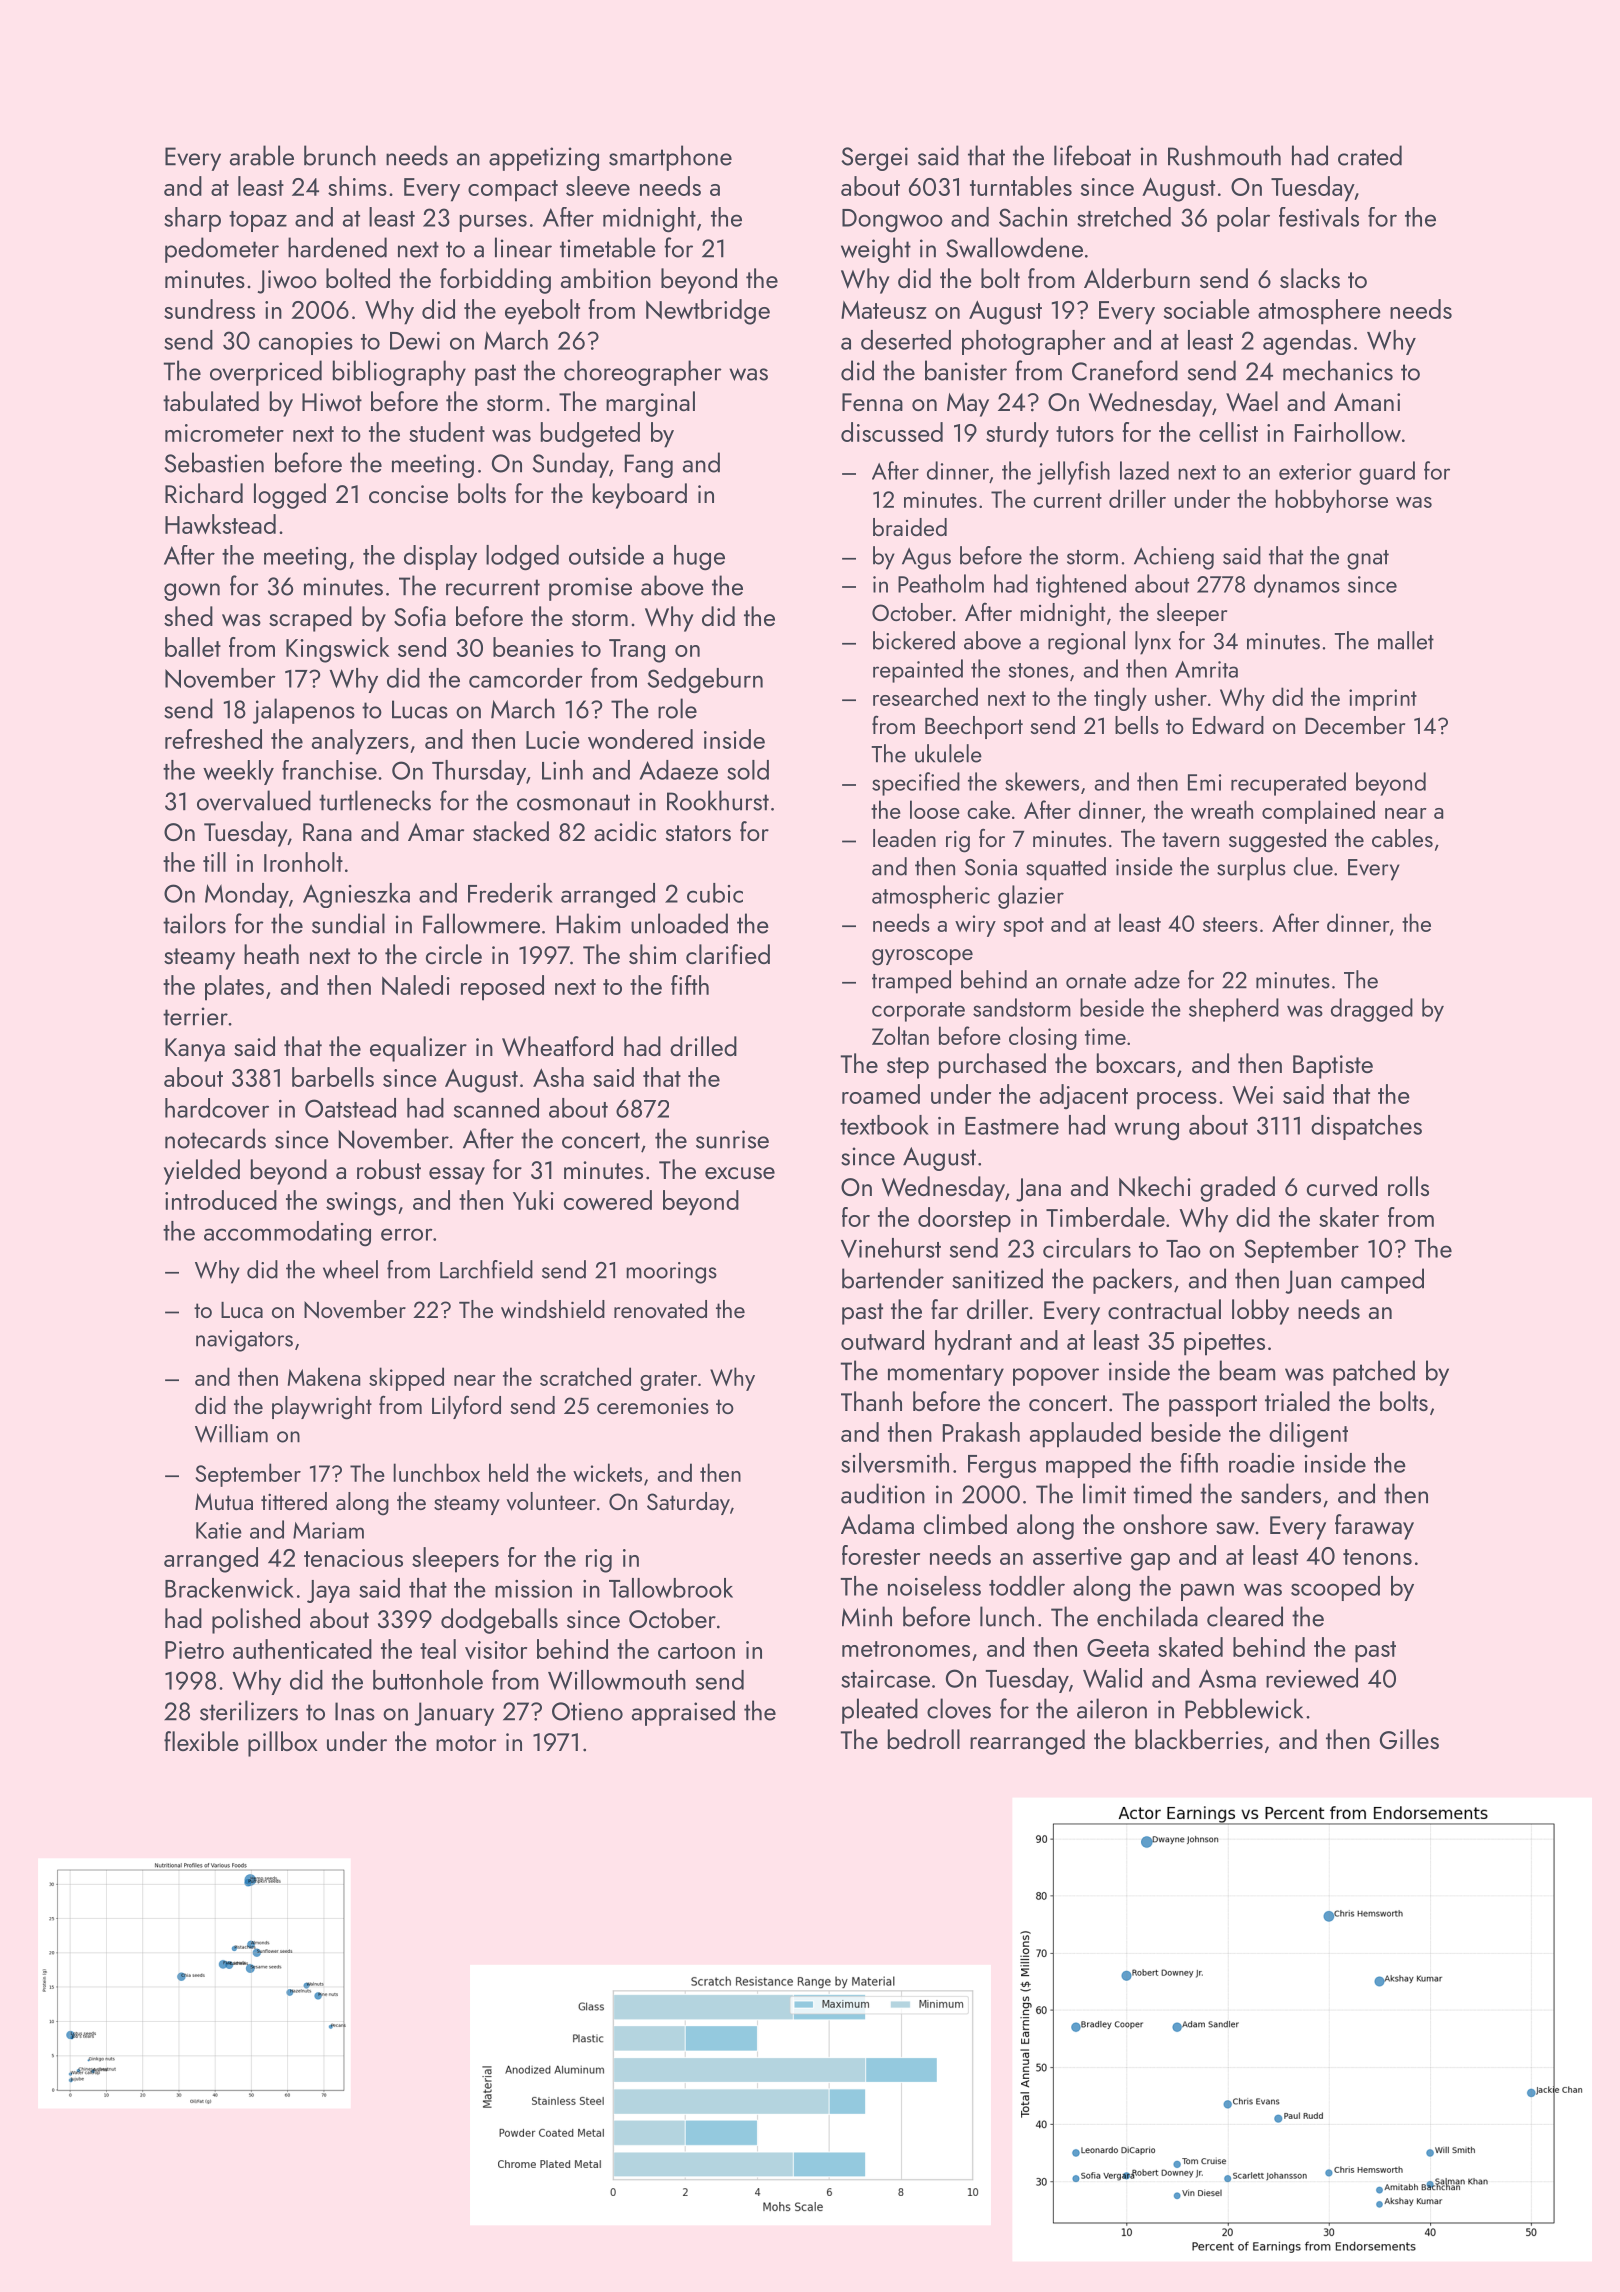 The height and width of the image is (2292, 1620). I want to click on appraised, so click(683, 1713).
